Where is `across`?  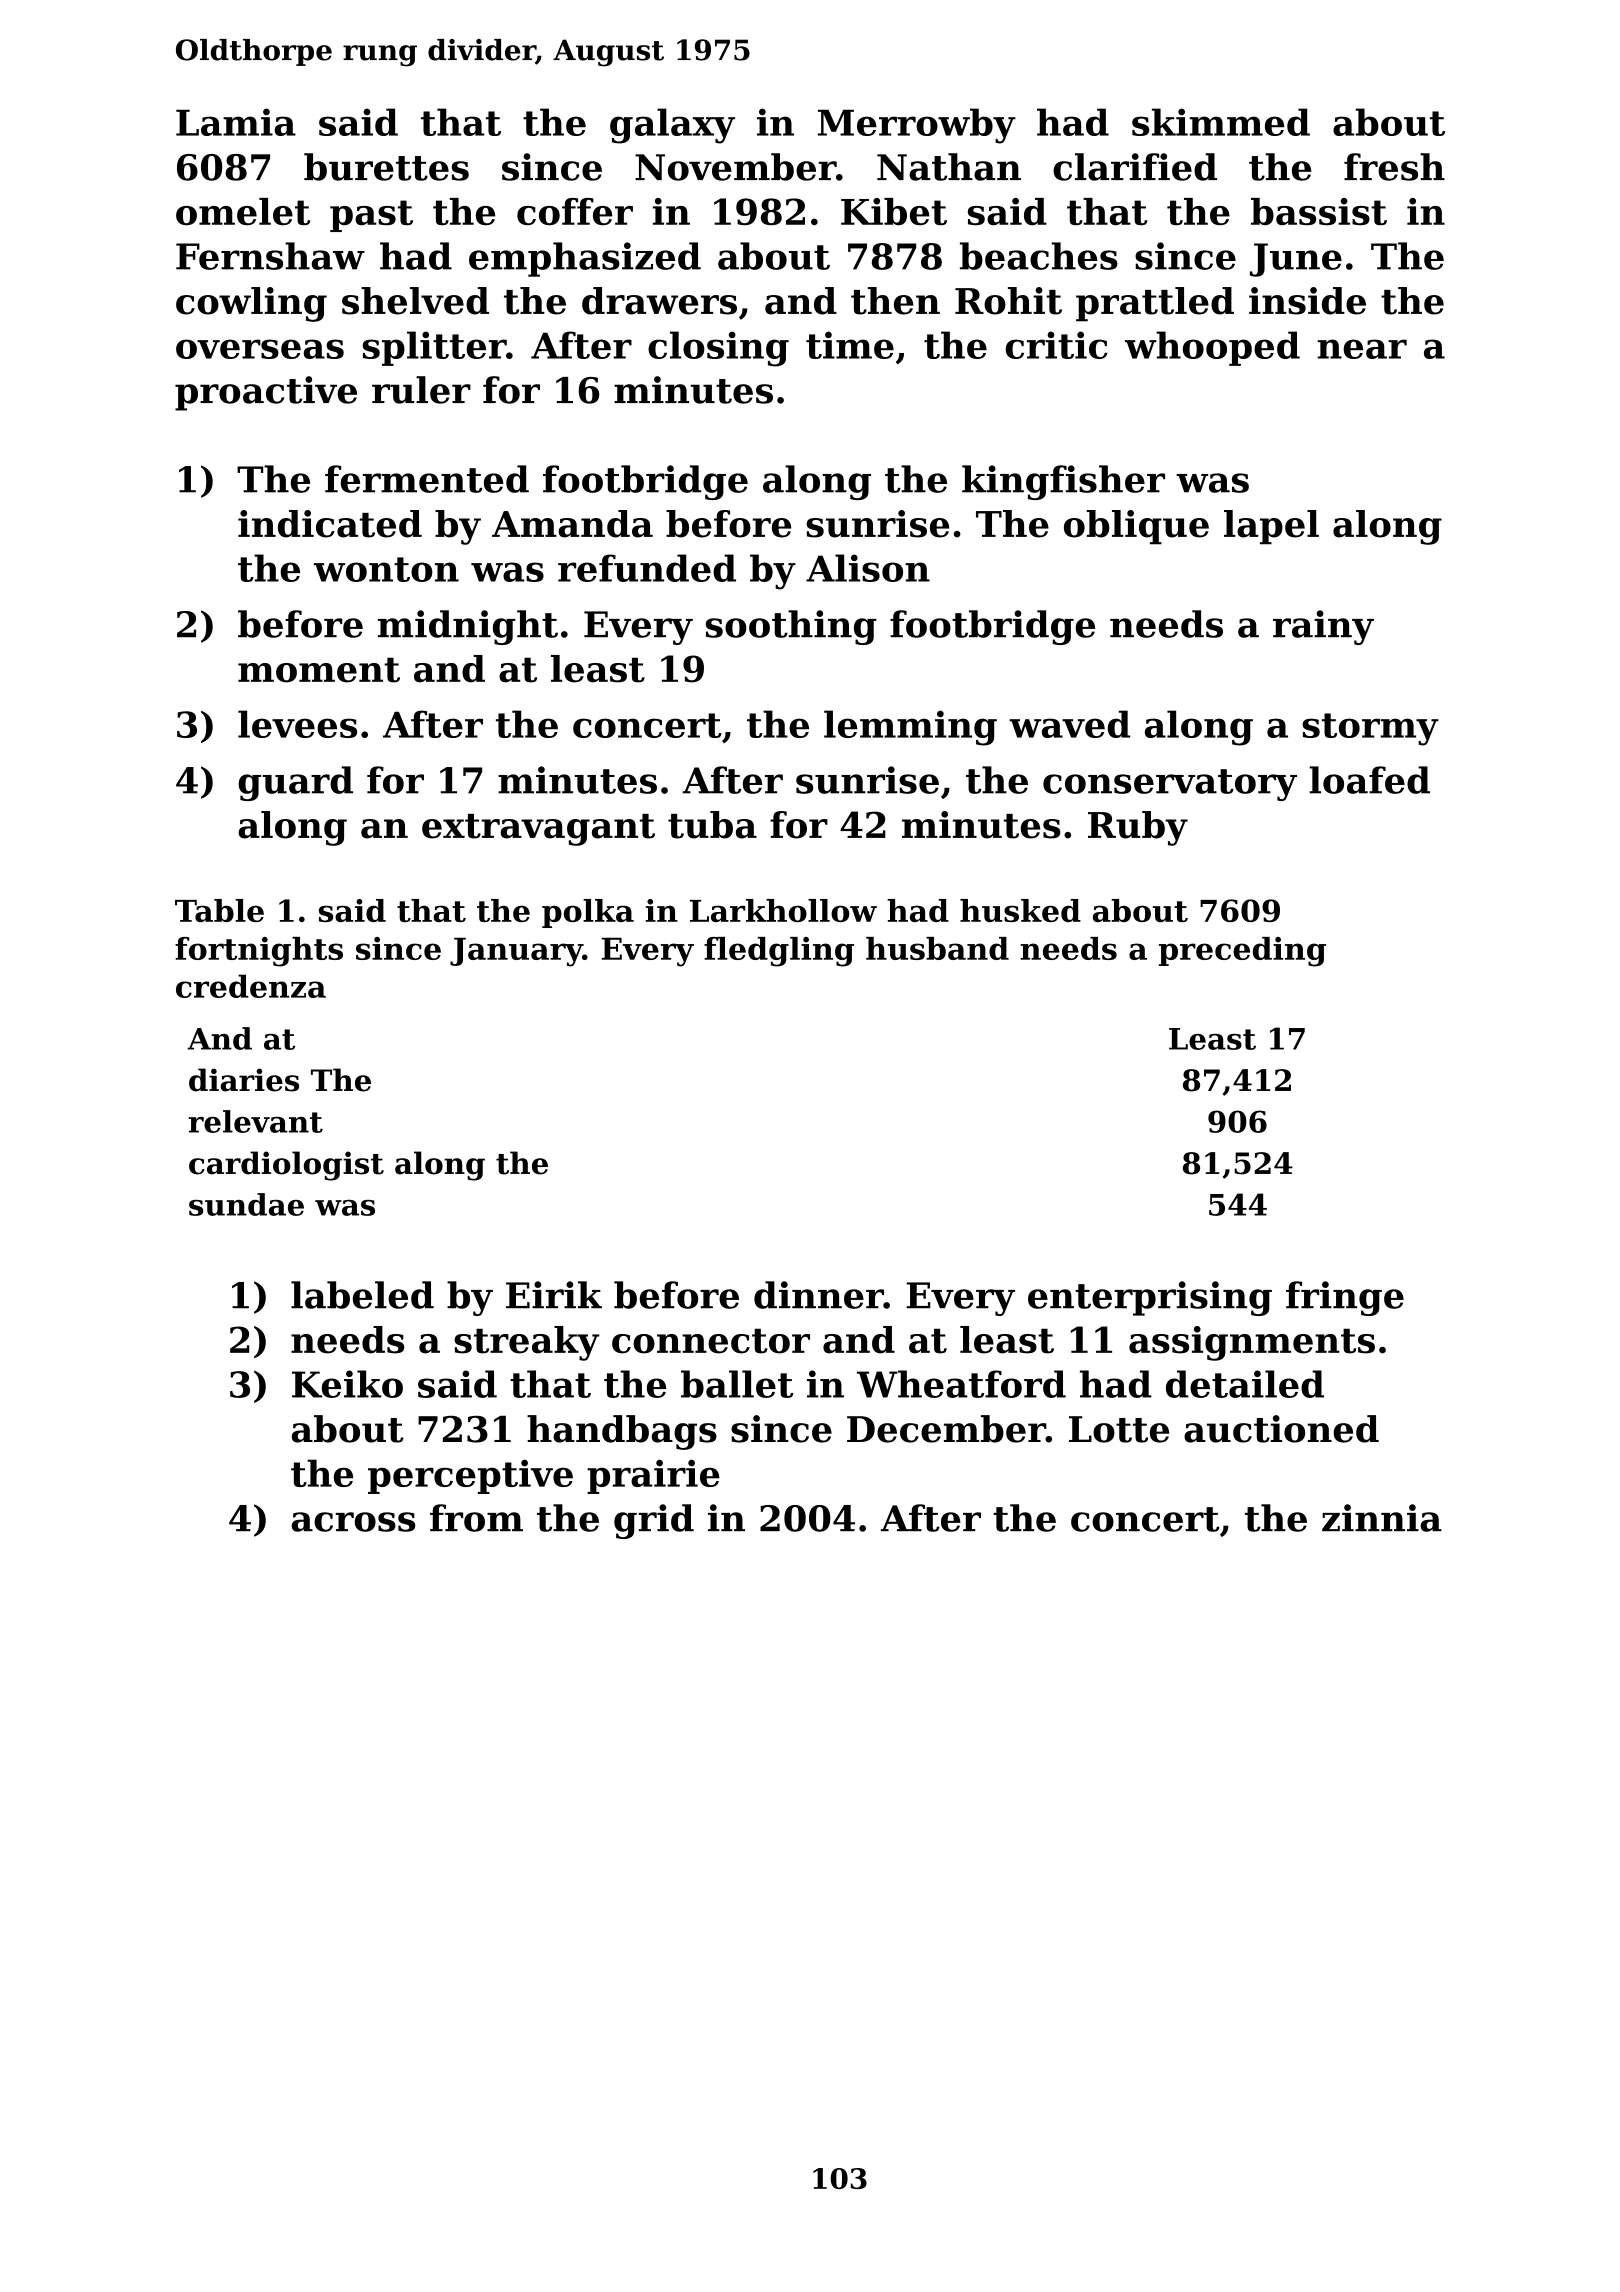 across is located at coordinates (353, 1522).
